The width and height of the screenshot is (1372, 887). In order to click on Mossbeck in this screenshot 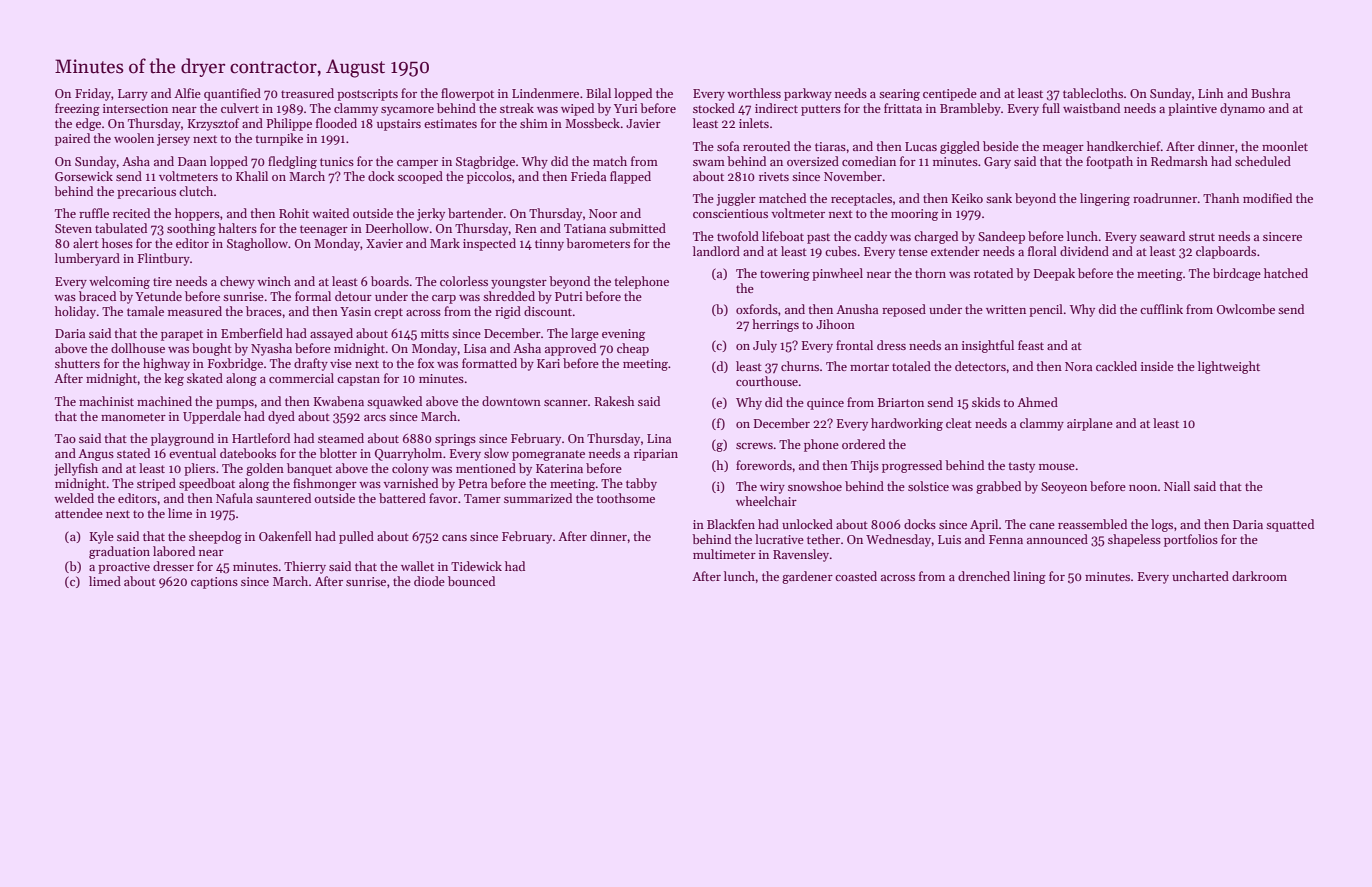, I will do `click(592, 123)`.
